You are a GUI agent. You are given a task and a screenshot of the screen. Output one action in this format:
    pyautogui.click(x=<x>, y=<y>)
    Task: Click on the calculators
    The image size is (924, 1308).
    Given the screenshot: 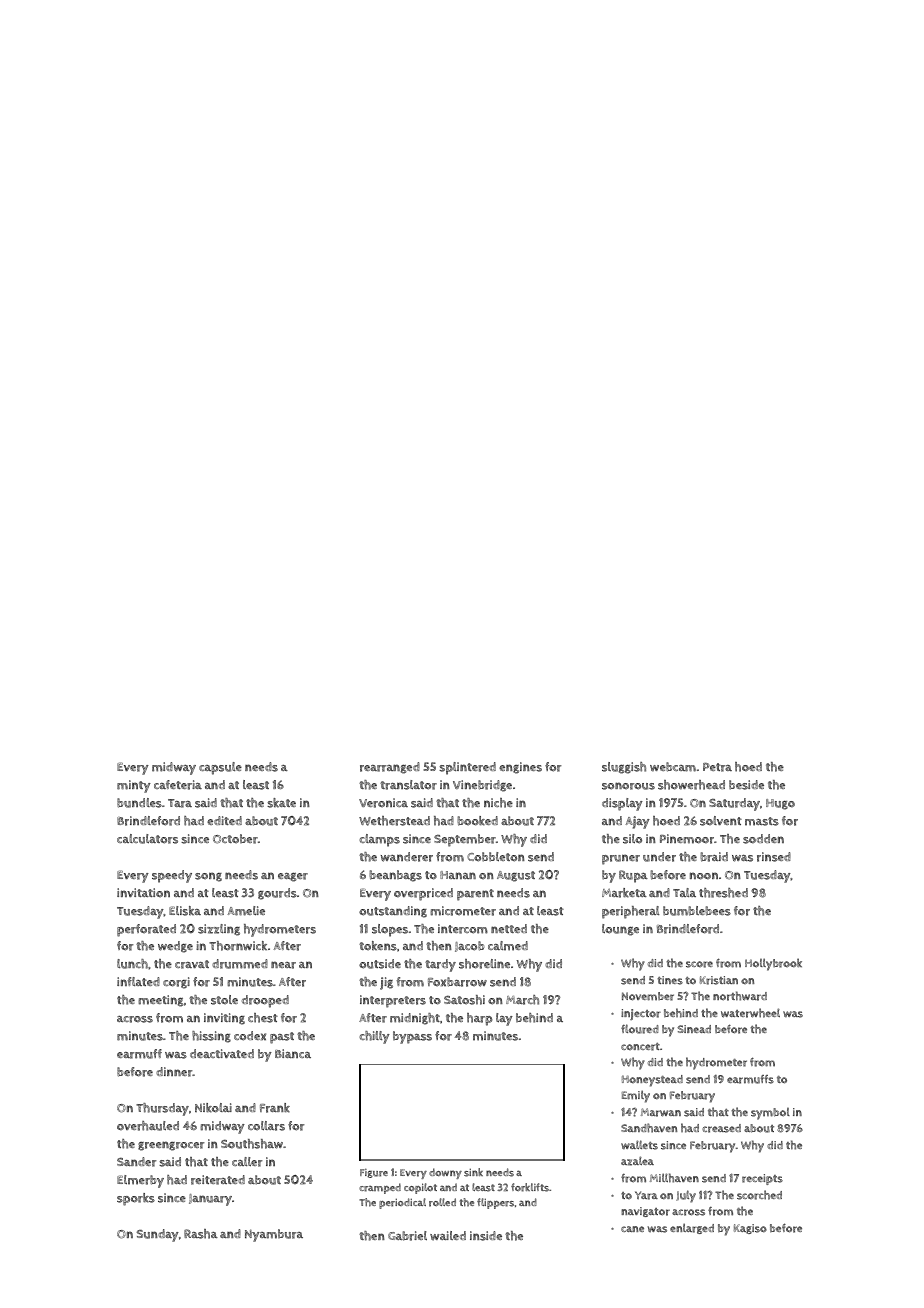 What is the action you would take?
    pyautogui.click(x=147, y=839)
